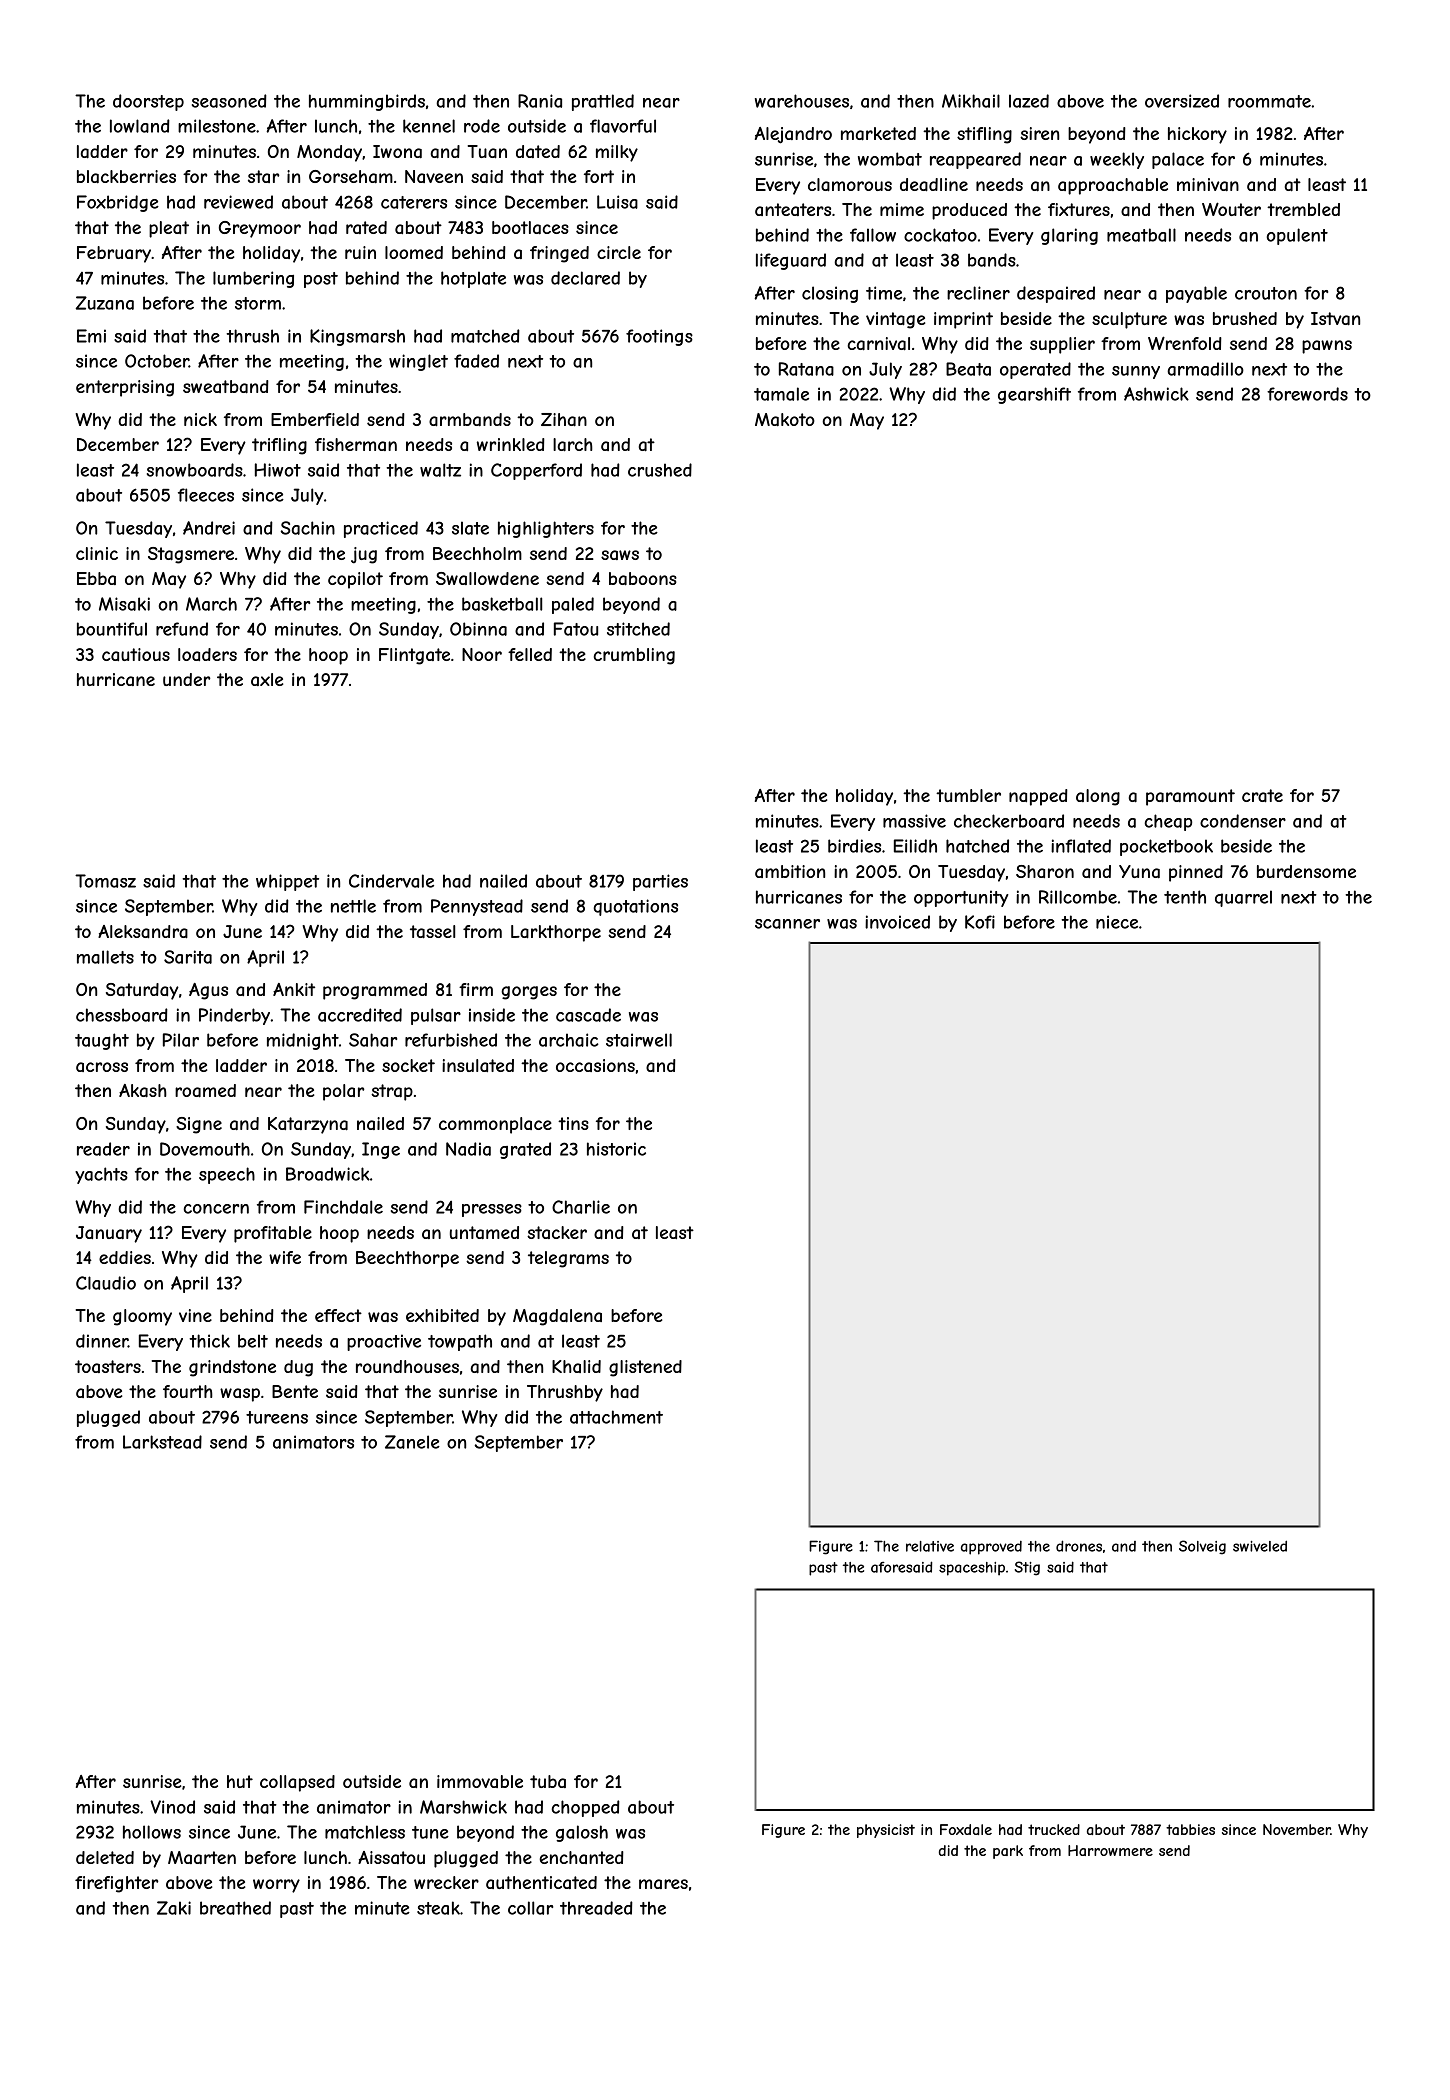  Describe the element at coordinates (968, 795) in the image. I see `tumbler` at that location.
